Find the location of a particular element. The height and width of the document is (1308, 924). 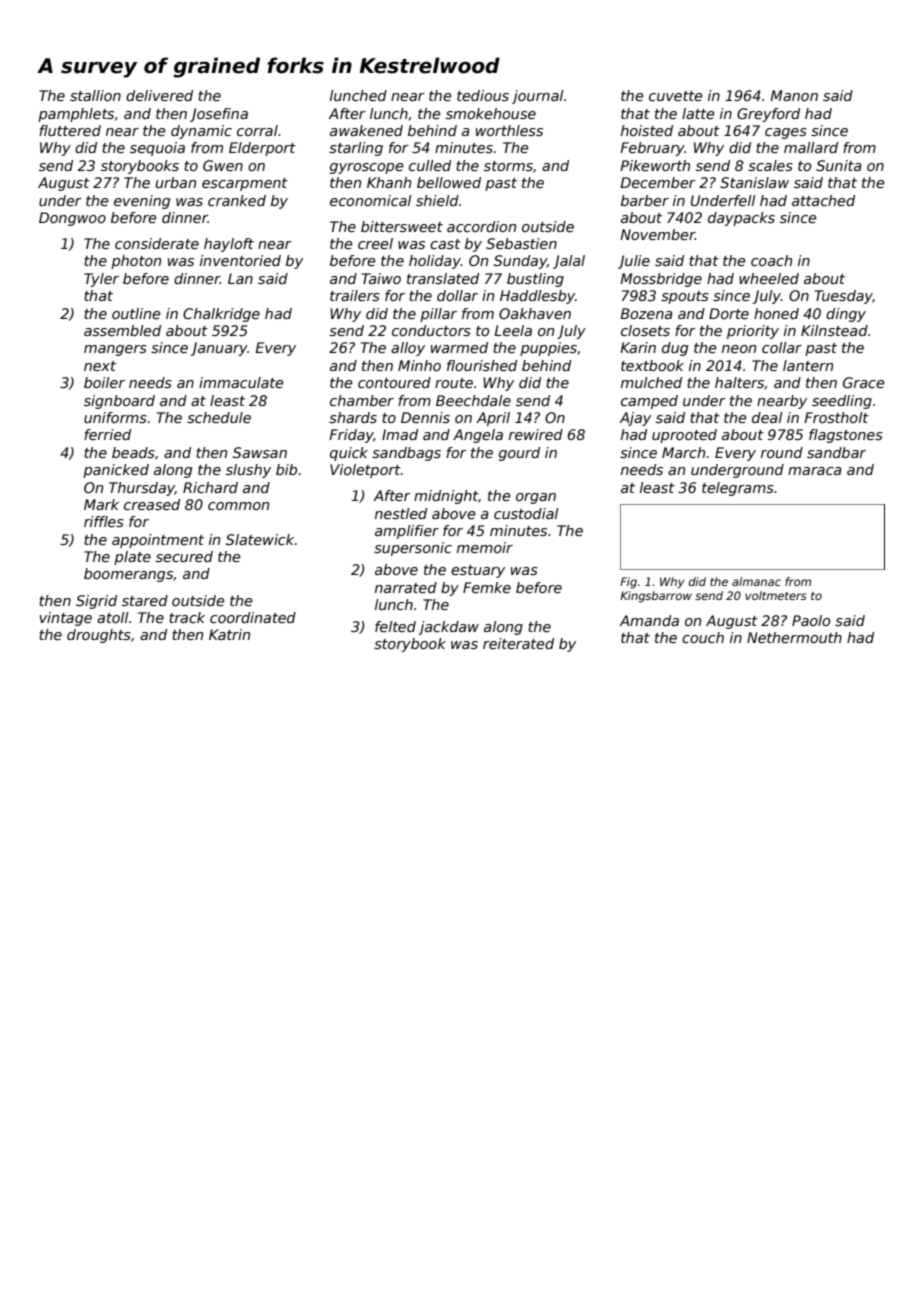

common is located at coordinates (238, 506).
